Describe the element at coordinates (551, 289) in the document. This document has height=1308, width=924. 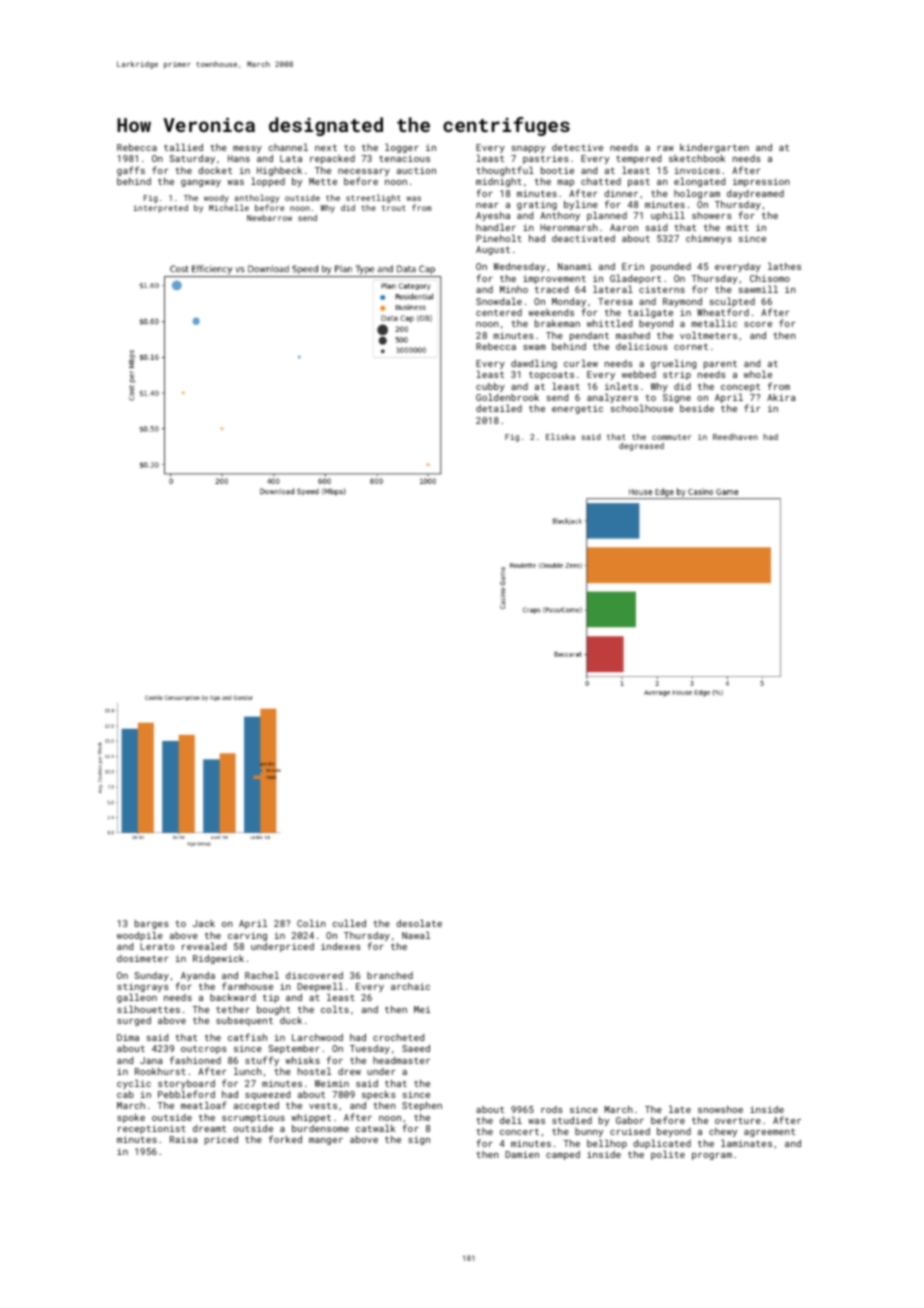
I see `traced` at that location.
